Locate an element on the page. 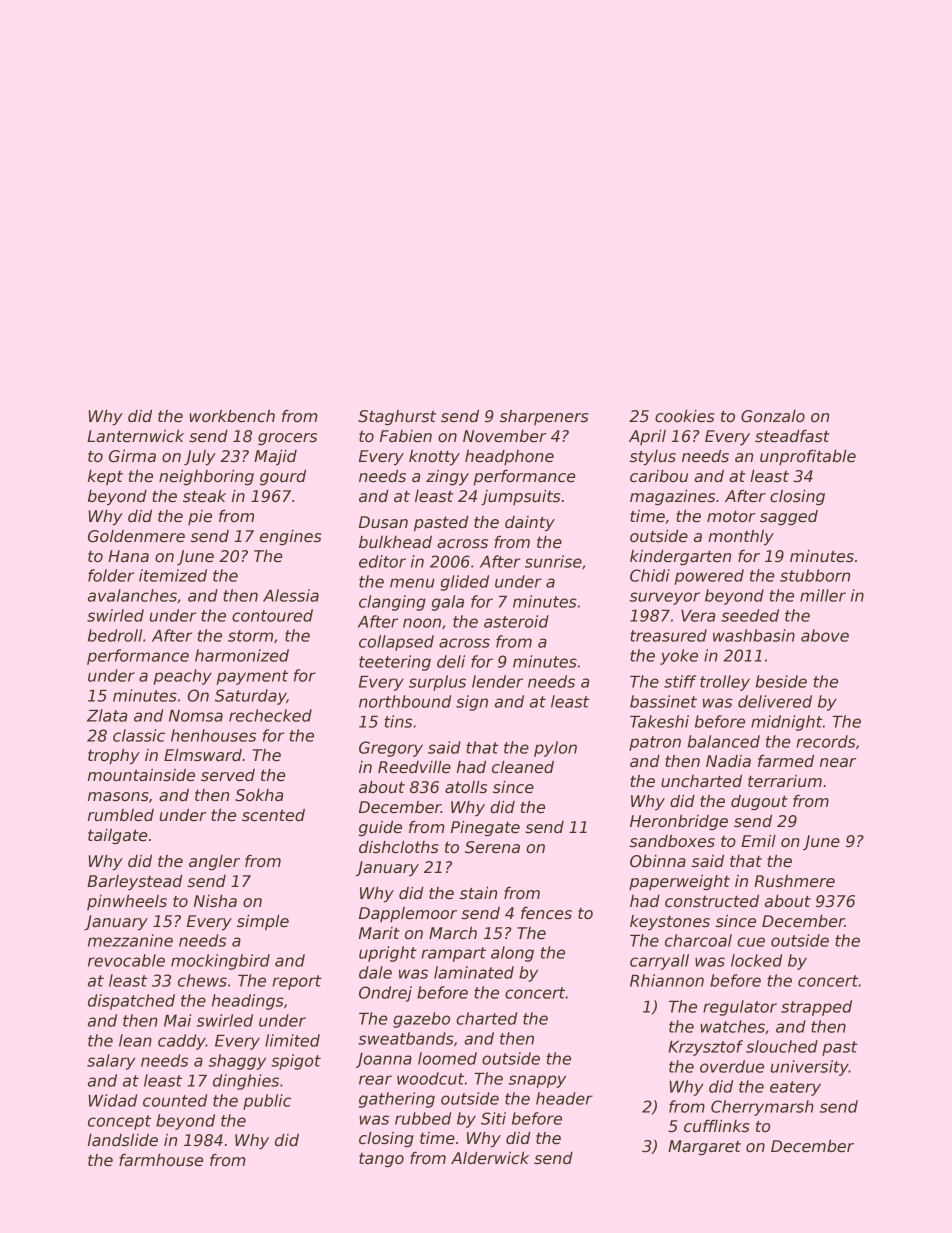 This page has width=952, height=1233. farmhouse is located at coordinates (161, 1160).
